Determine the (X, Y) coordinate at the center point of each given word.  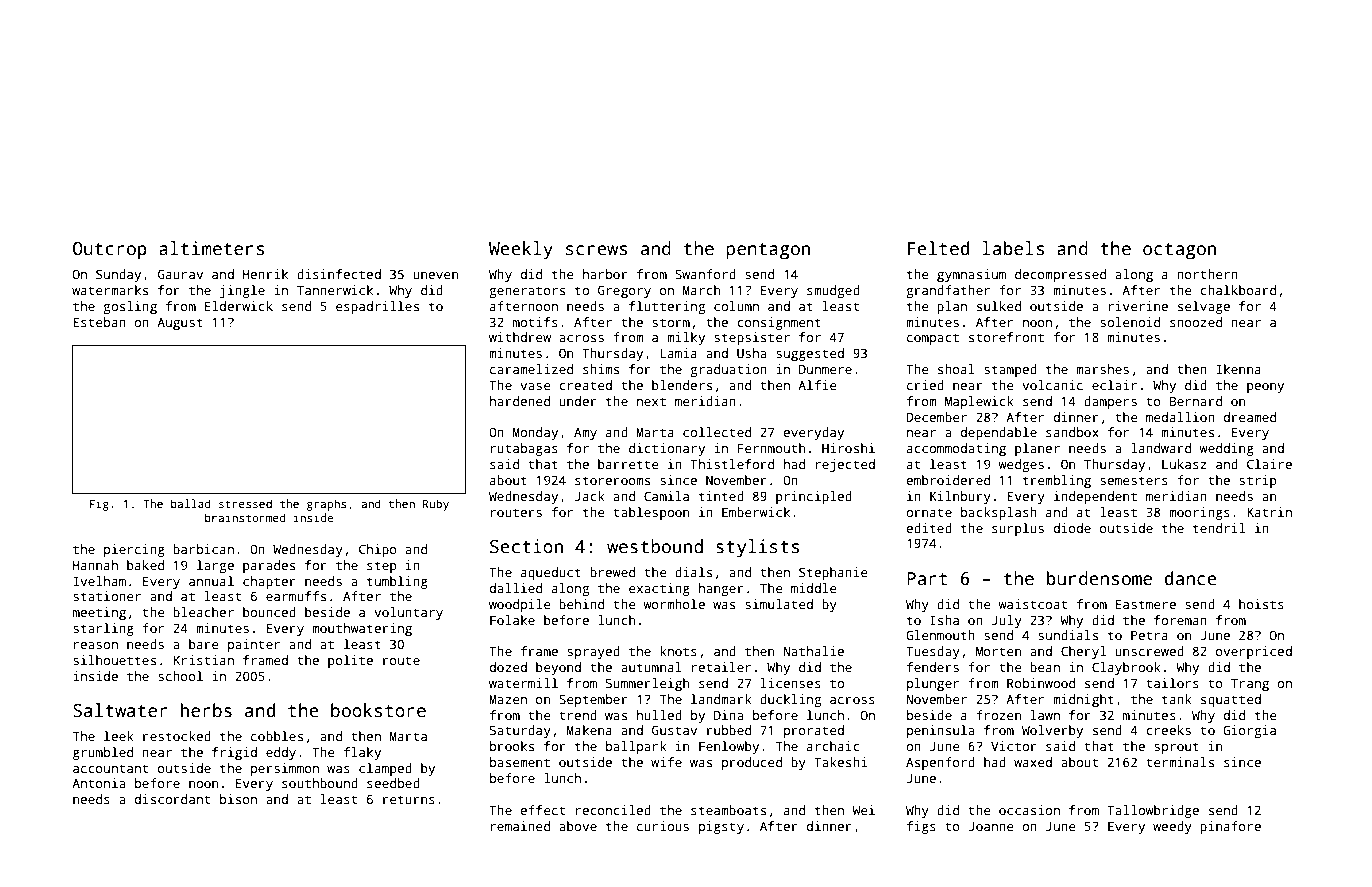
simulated (779, 604)
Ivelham (99, 581)
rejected (845, 465)
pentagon (768, 251)
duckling (790, 700)
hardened (520, 401)
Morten (998, 651)
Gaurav (180, 274)
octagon (1179, 251)
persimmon (285, 769)
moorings (1199, 513)
